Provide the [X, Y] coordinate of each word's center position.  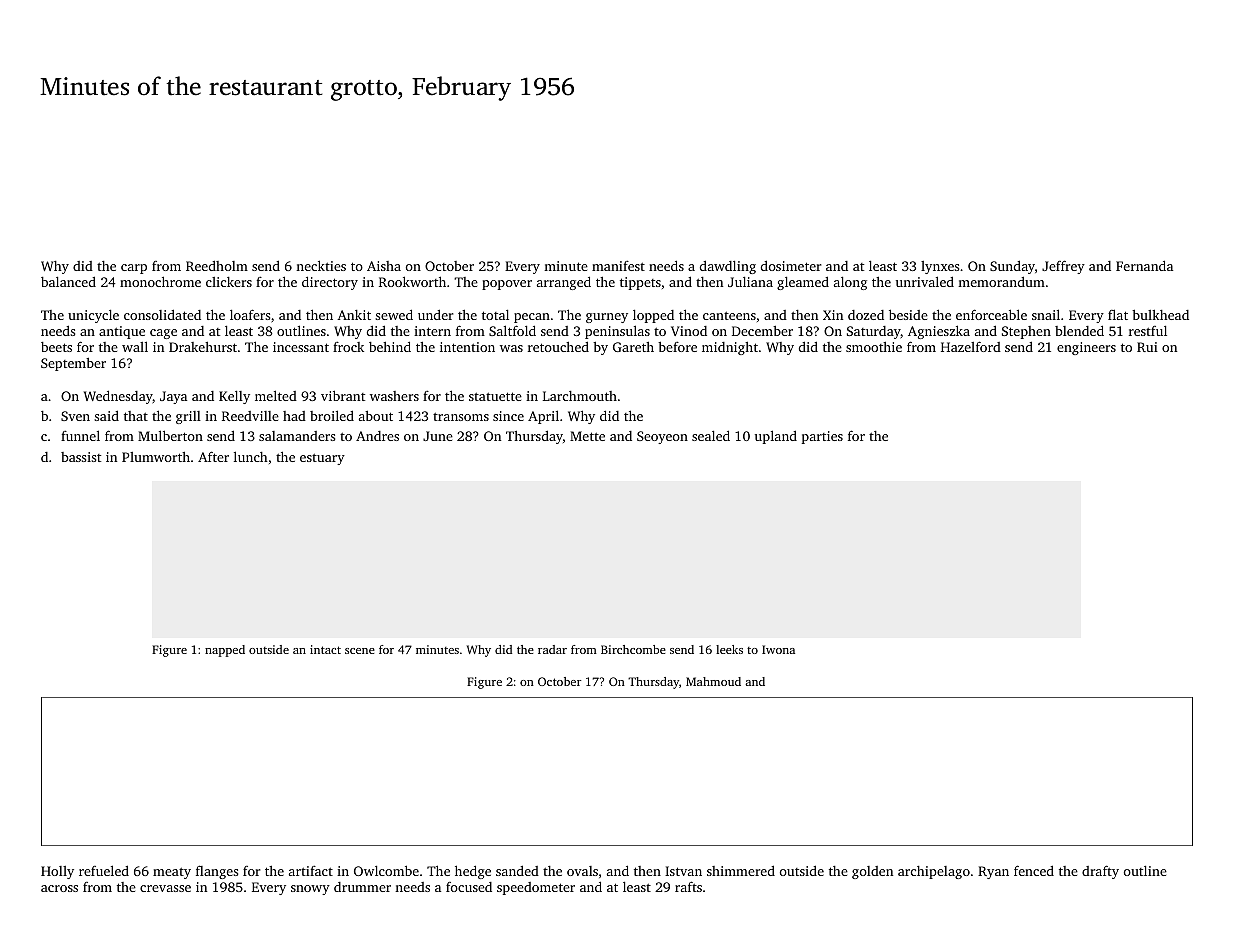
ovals [582, 871]
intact [325, 649]
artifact [311, 870]
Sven [75, 416]
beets [56, 347]
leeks [729, 649]
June [438, 436]
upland [776, 437]
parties [822, 437]
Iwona [778, 649]
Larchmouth [580, 396]
